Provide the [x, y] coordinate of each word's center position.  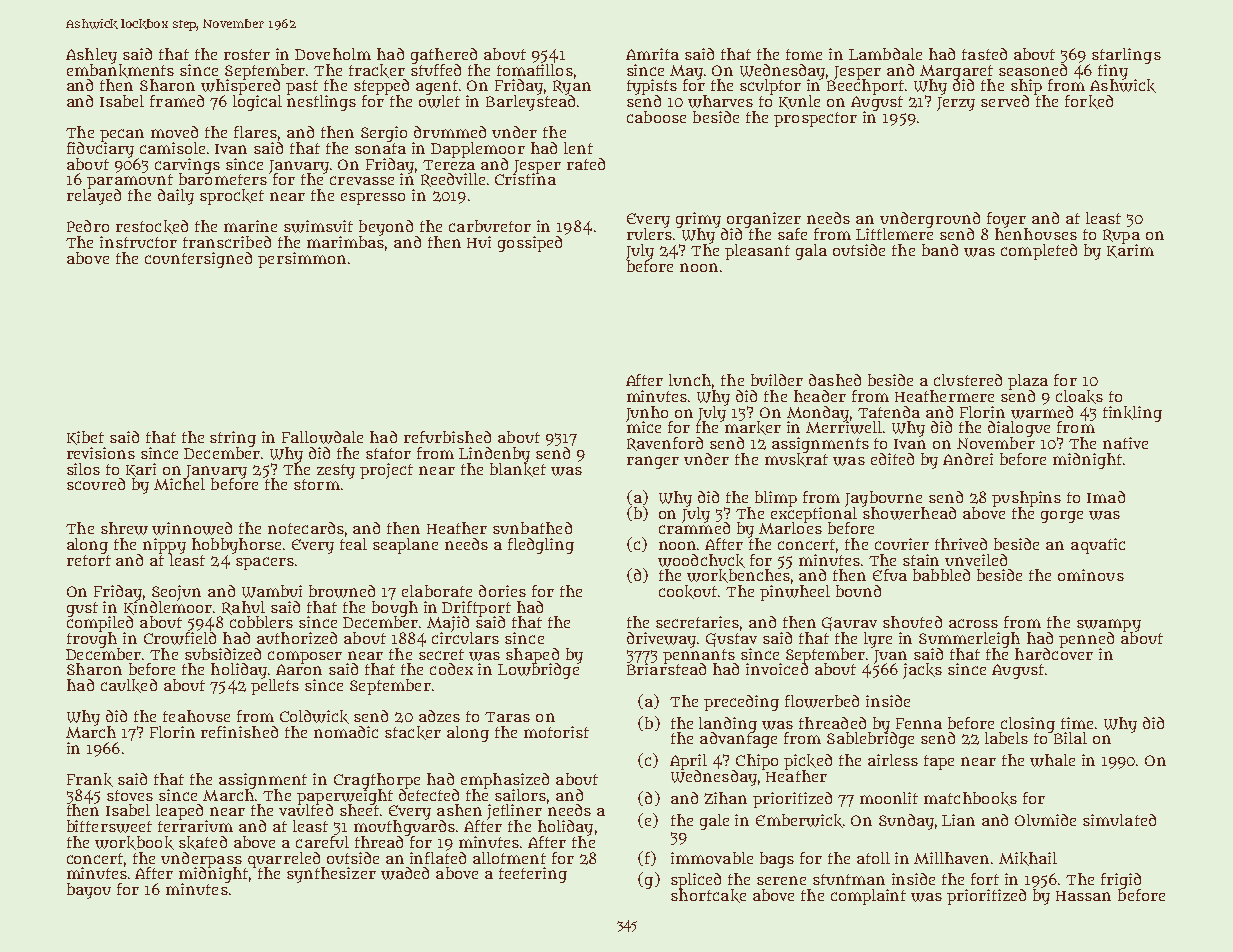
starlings [1126, 56]
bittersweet [109, 826]
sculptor [770, 87]
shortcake [708, 896]
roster [247, 54]
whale [1052, 760]
